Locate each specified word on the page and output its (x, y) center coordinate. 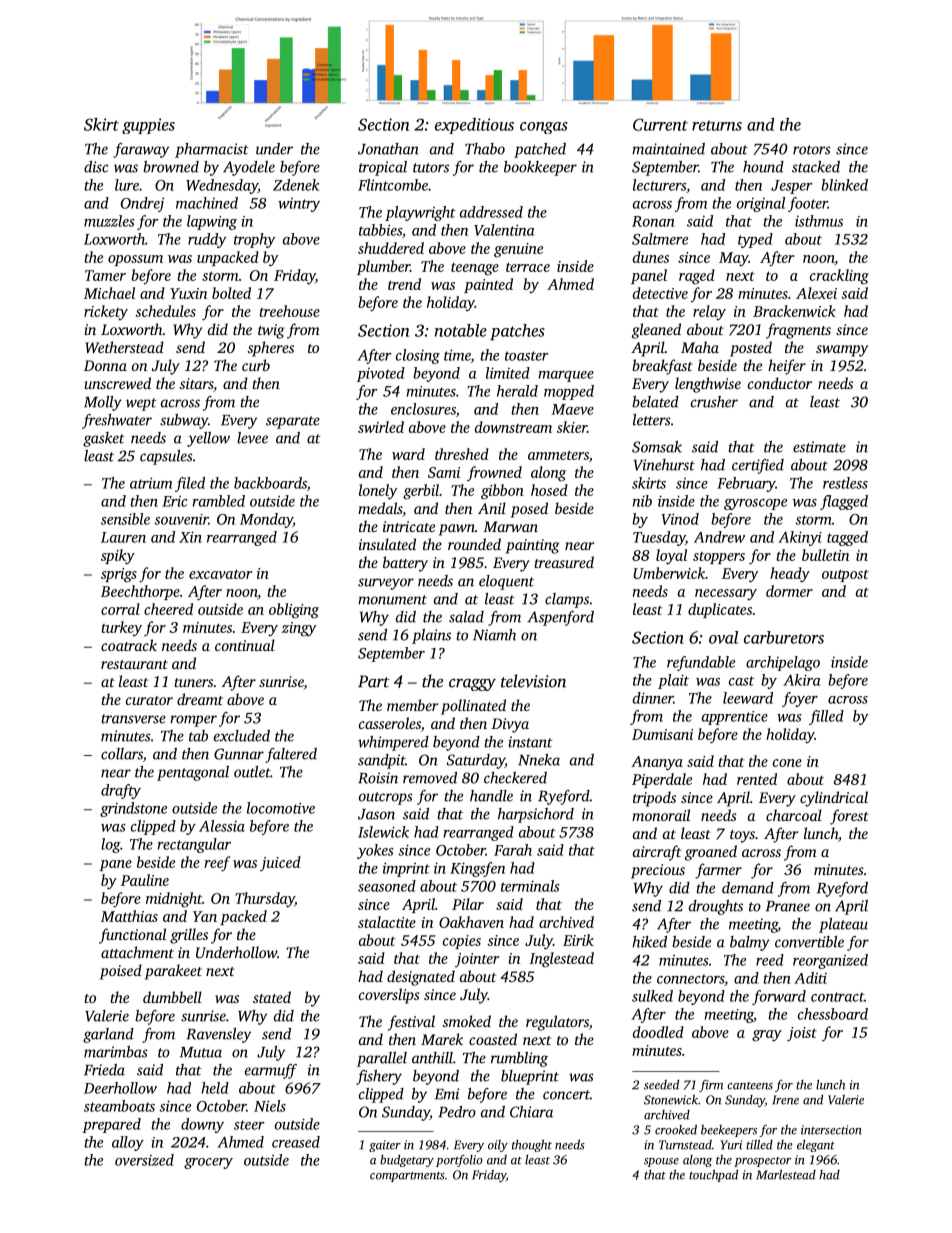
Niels (270, 1106)
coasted (493, 1039)
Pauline (145, 880)
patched (540, 150)
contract (837, 997)
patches (517, 332)
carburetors (784, 637)
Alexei (816, 293)
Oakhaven (471, 922)
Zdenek (296, 185)
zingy (299, 629)
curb (256, 365)
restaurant (134, 664)
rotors (812, 150)
